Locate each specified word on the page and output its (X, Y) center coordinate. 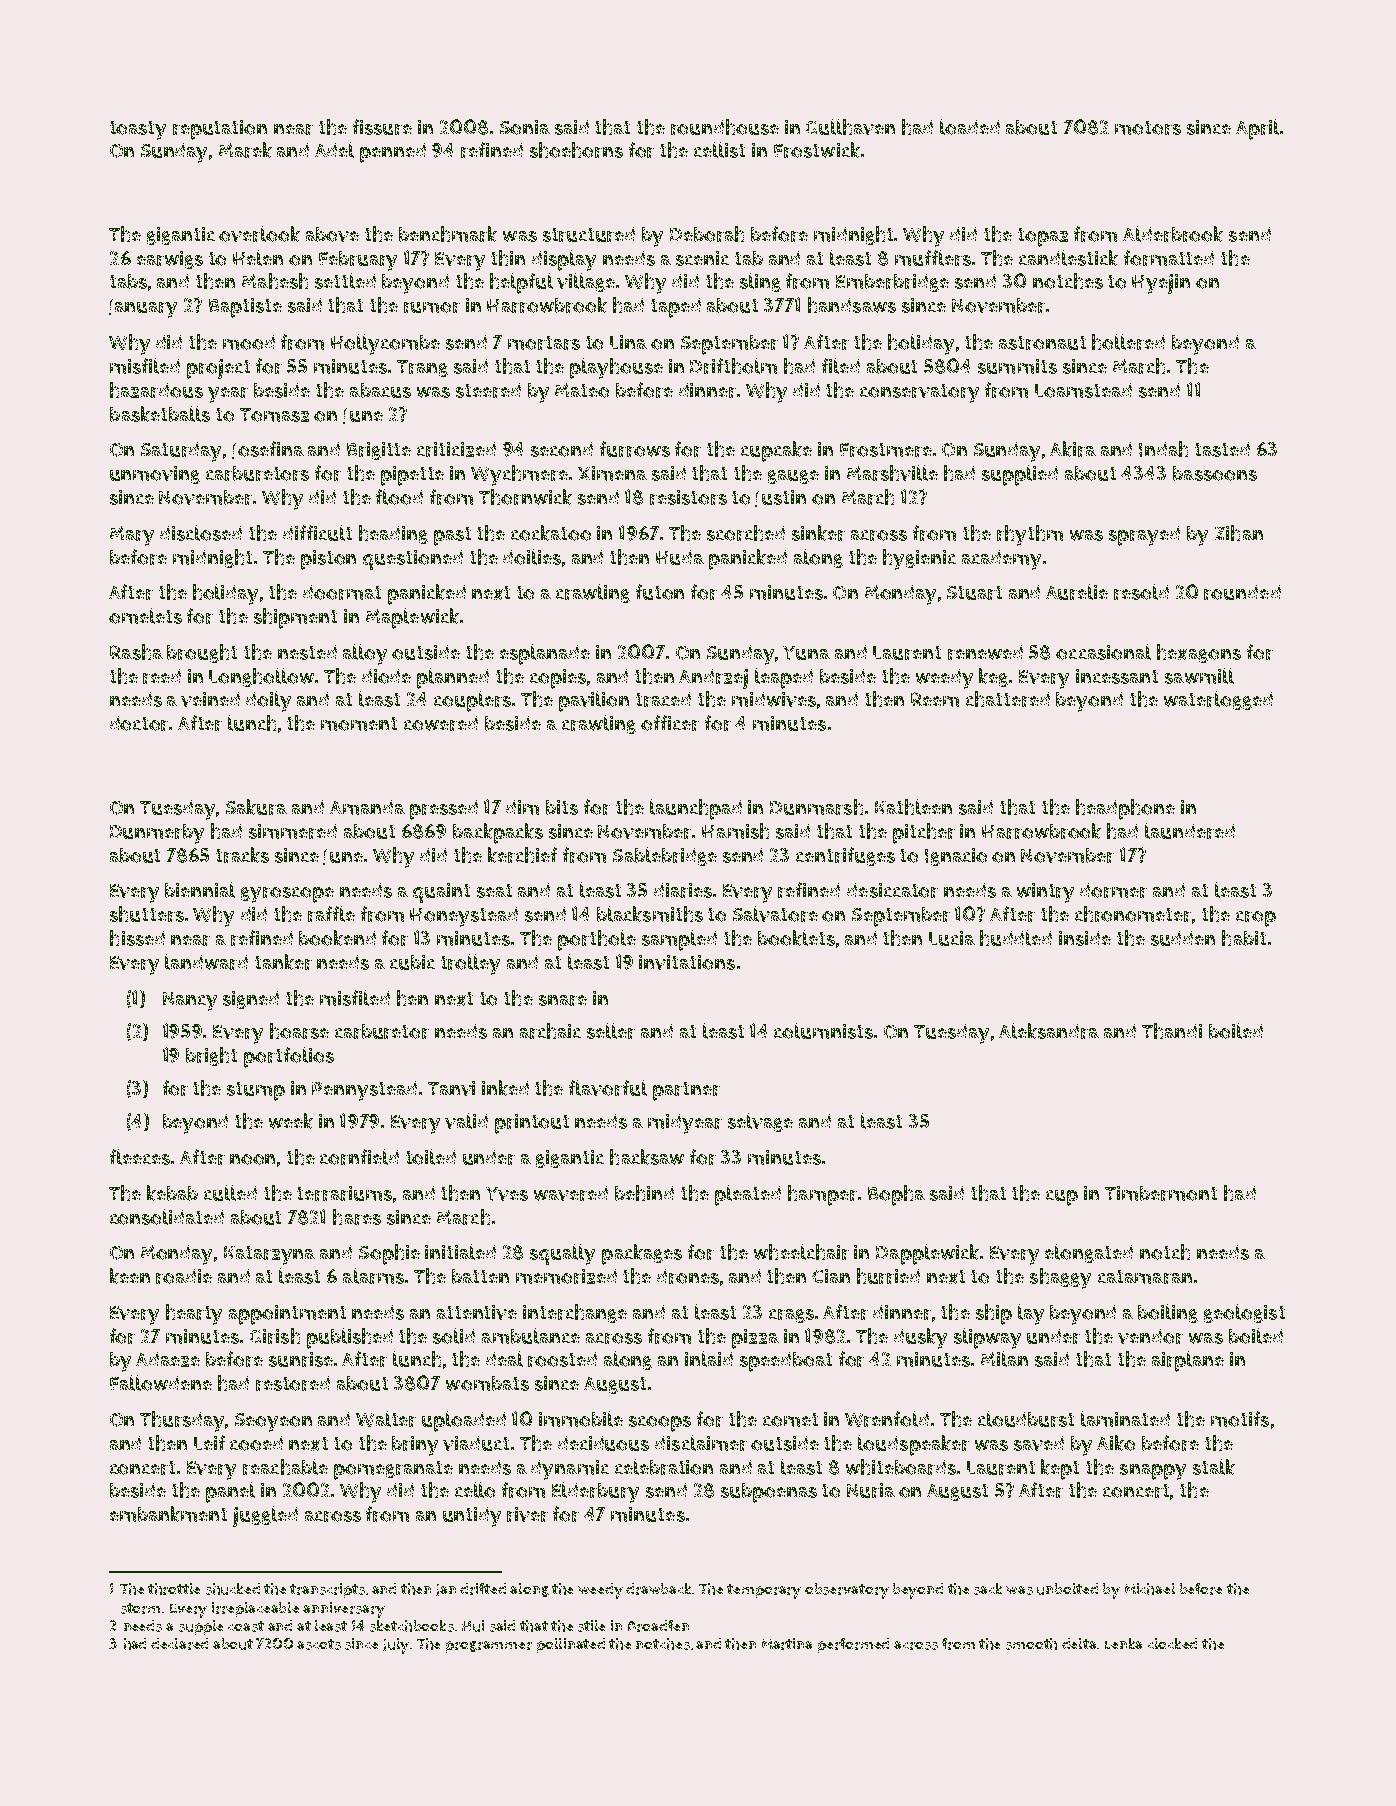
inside (1085, 938)
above (332, 234)
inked (505, 1088)
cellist (719, 150)
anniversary (344, 1610)
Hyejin (1161, 284)
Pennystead (364, 1091)
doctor (140, 723)
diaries (683, 890)
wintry (1045, 893)
